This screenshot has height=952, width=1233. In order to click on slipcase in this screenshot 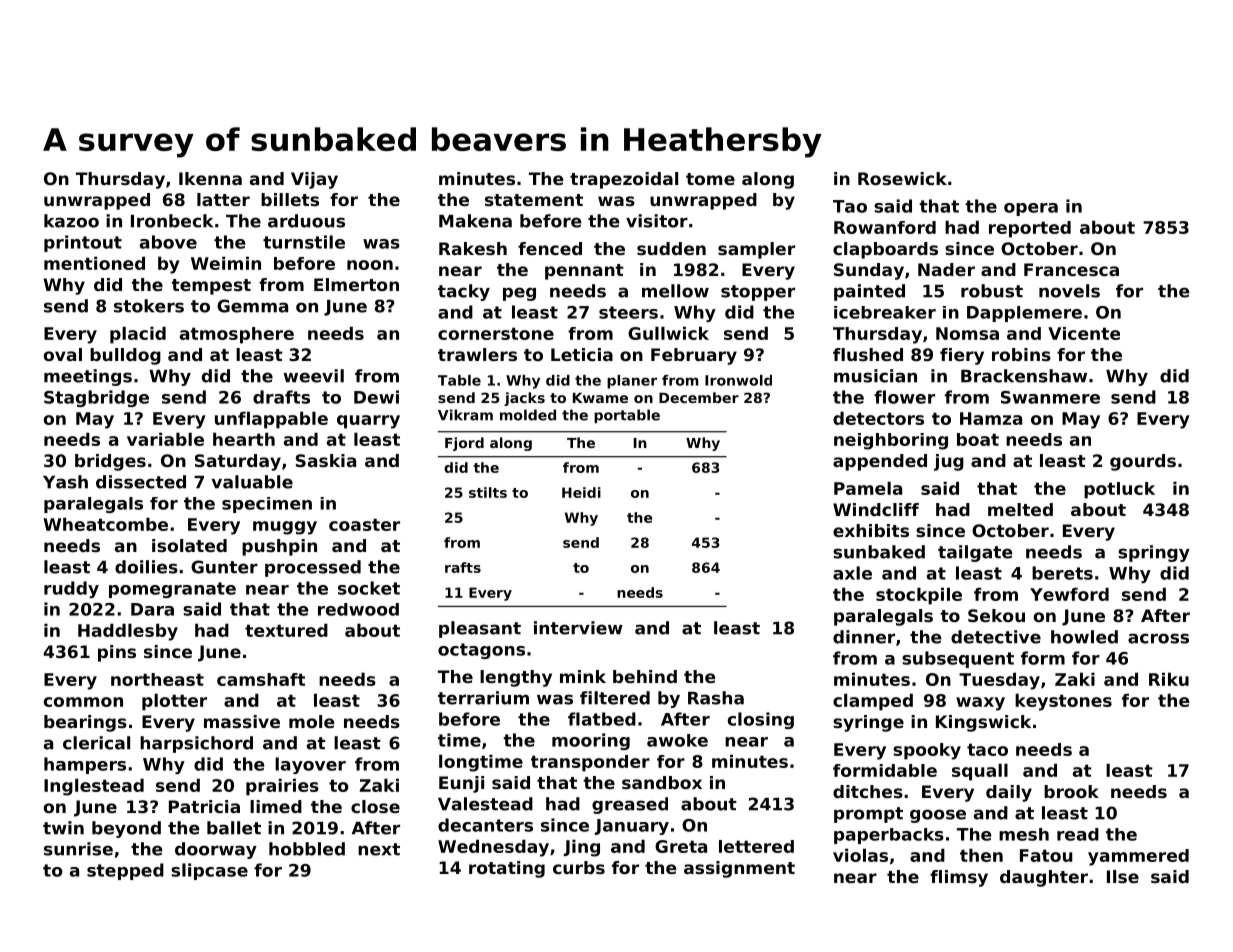, I will do `click(209, 871)`.
